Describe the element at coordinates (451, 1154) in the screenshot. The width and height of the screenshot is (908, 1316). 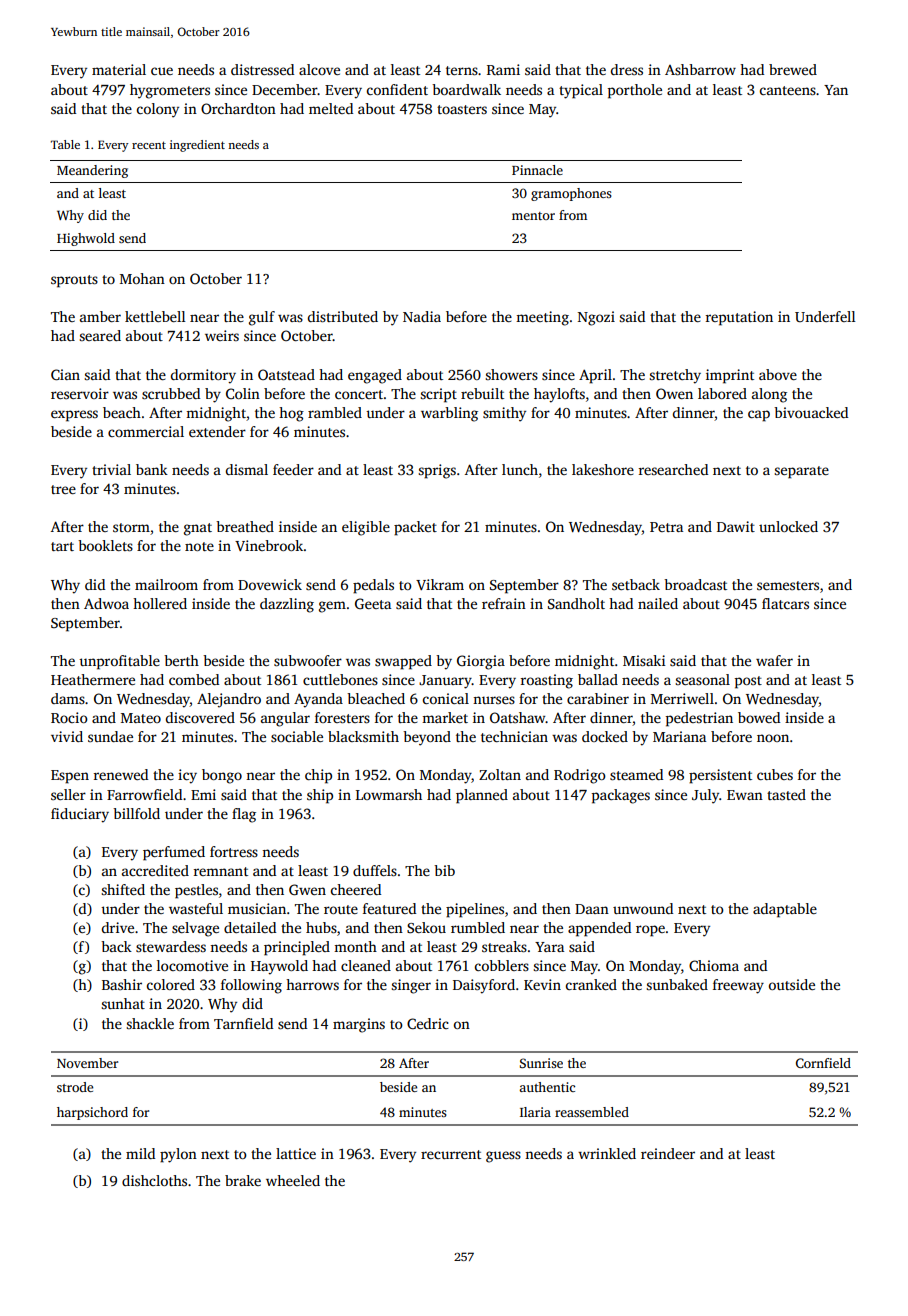
I see `recurrent` at that location.
